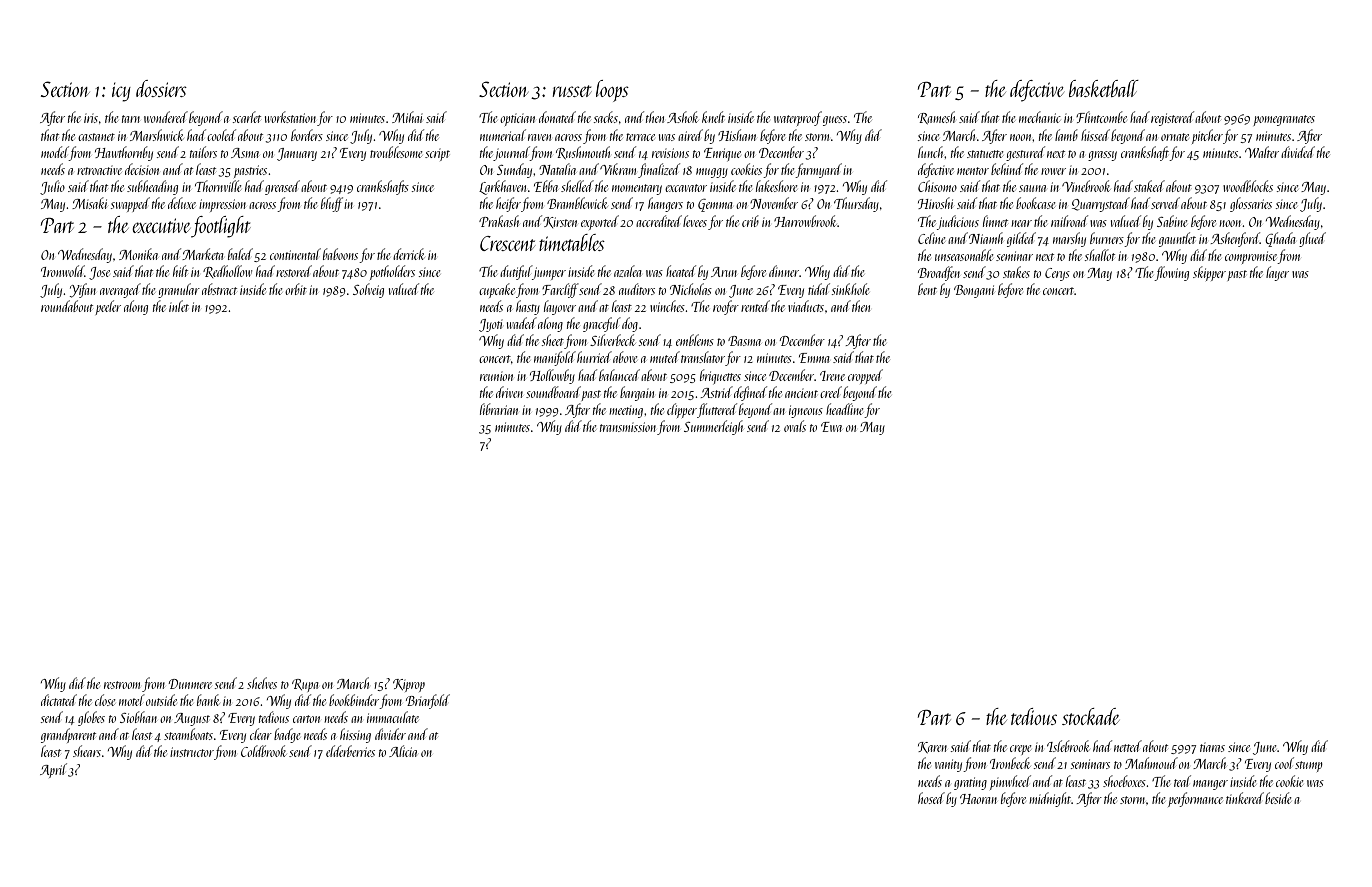  I want to click on layover, so click(560, 307).
